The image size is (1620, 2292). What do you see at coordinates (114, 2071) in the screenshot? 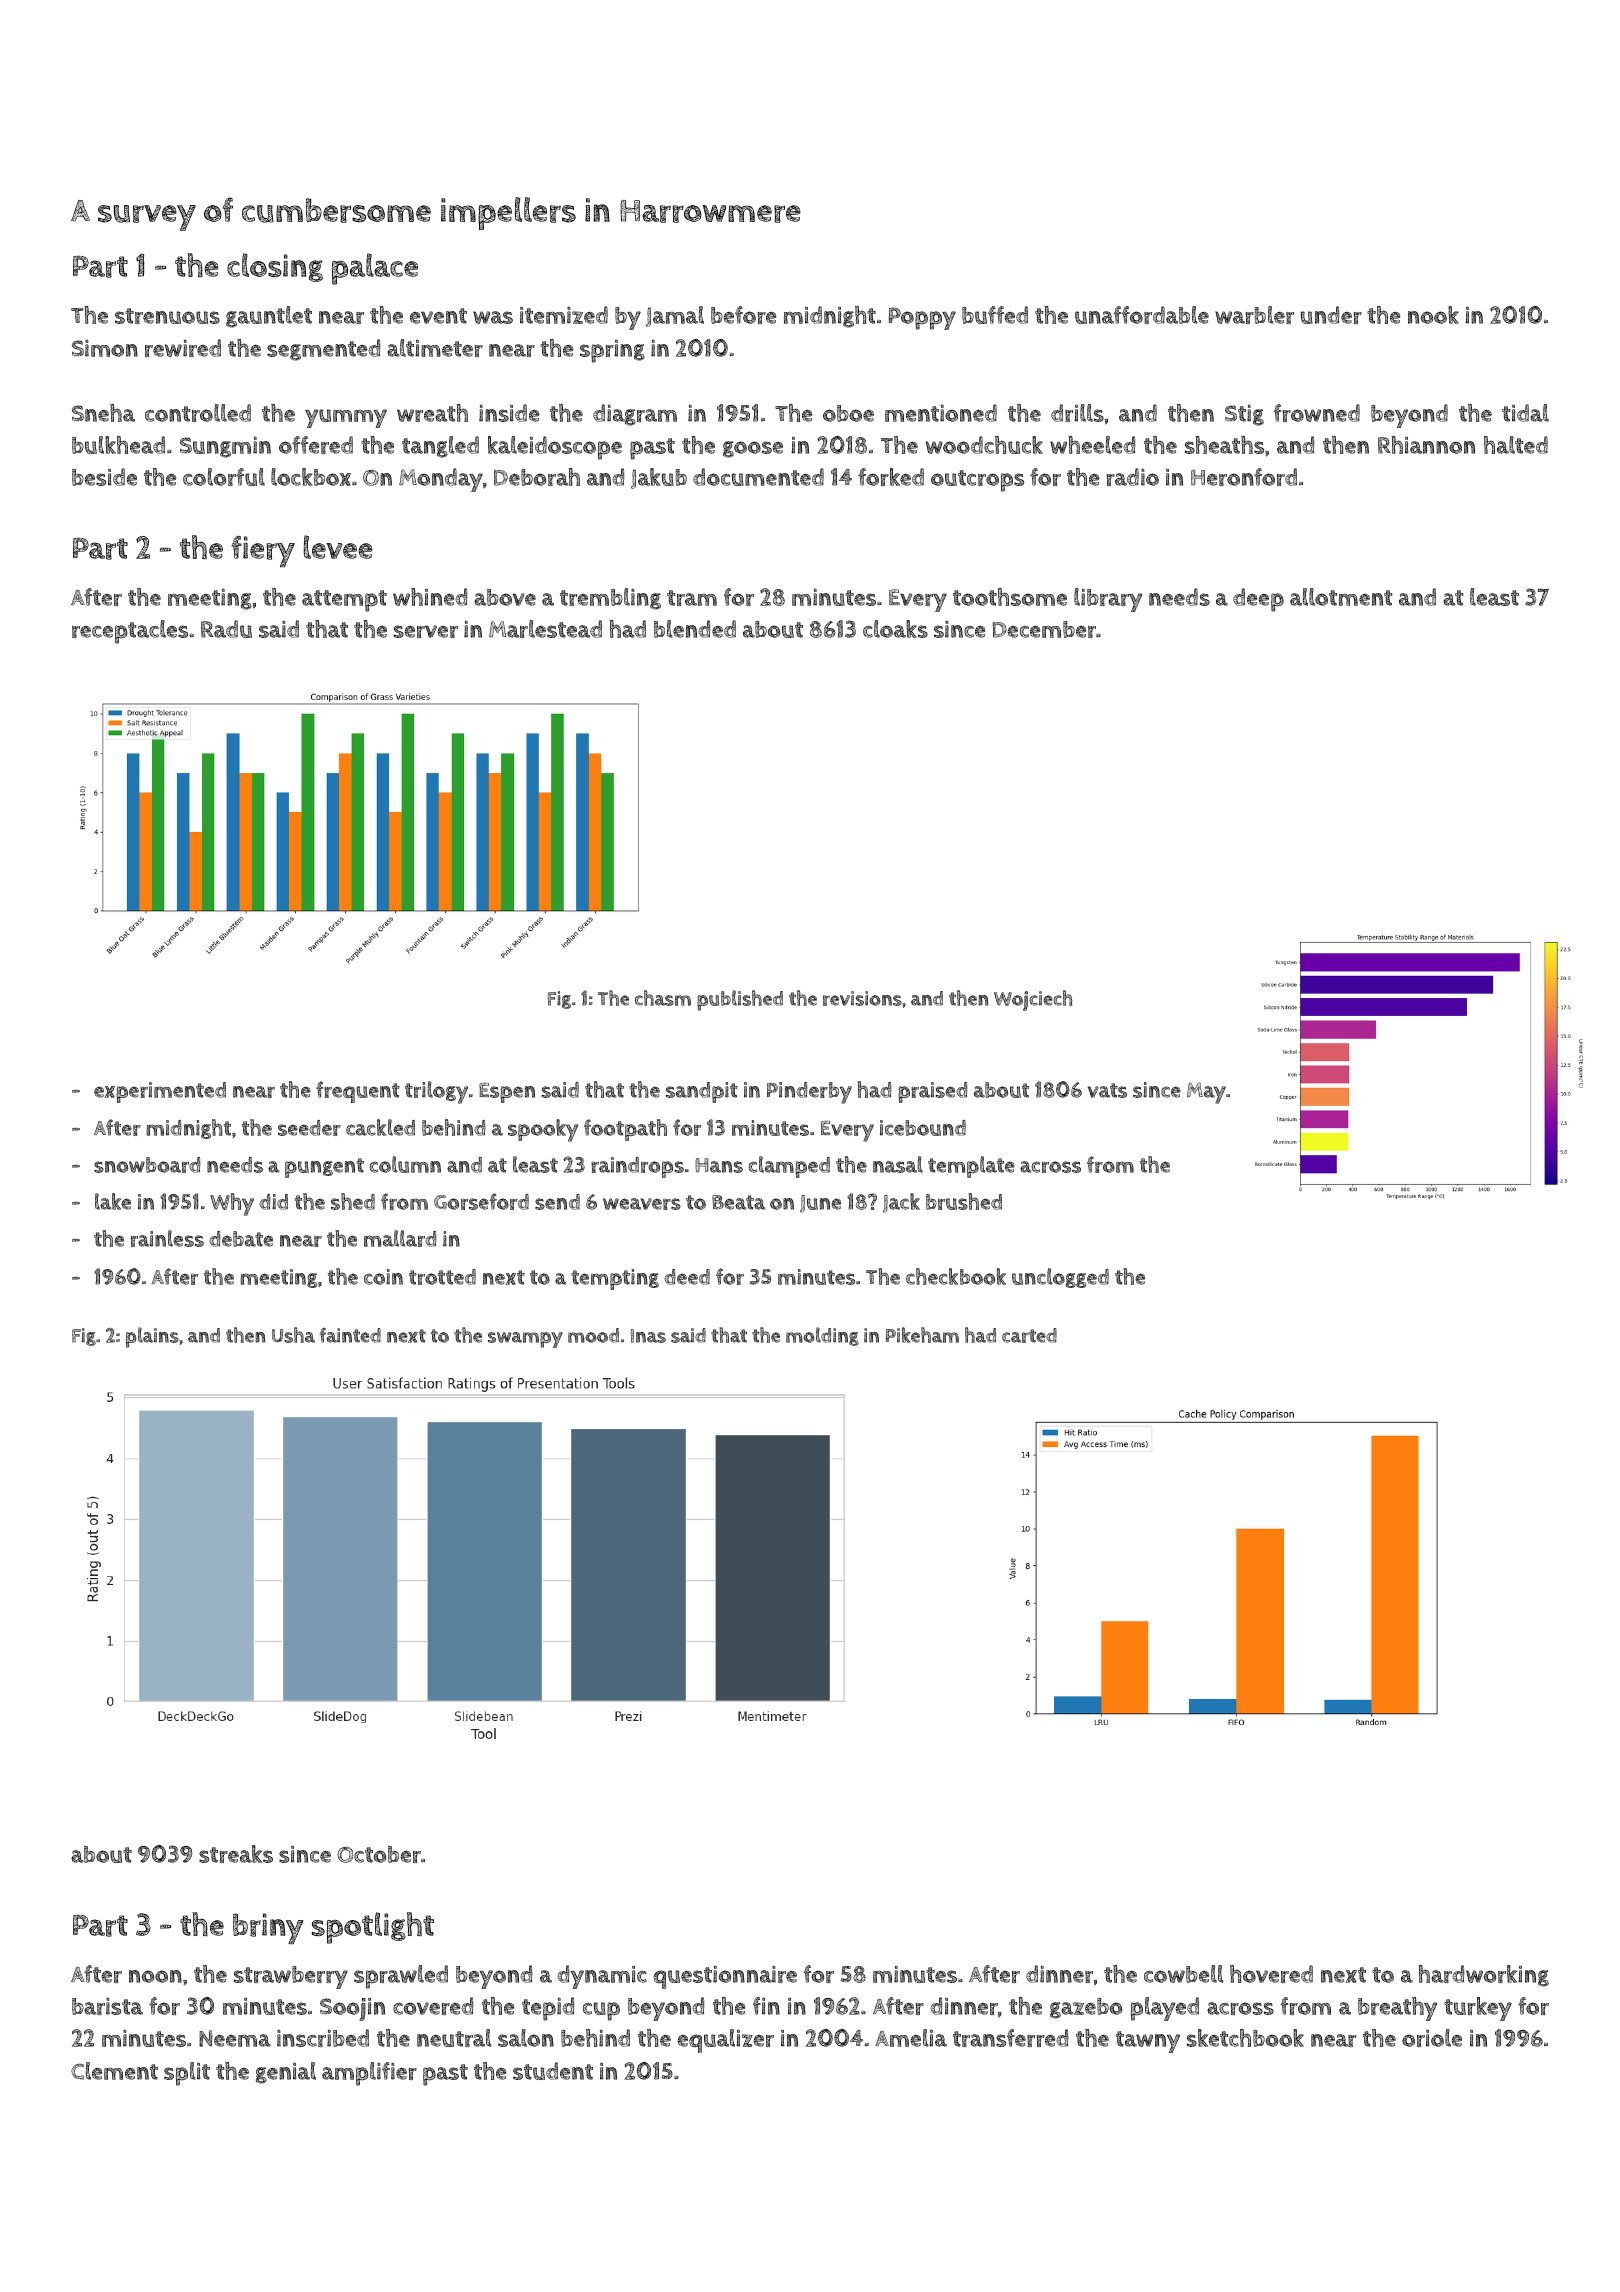
I see `Clement` at bounding box center [114, 2071].
